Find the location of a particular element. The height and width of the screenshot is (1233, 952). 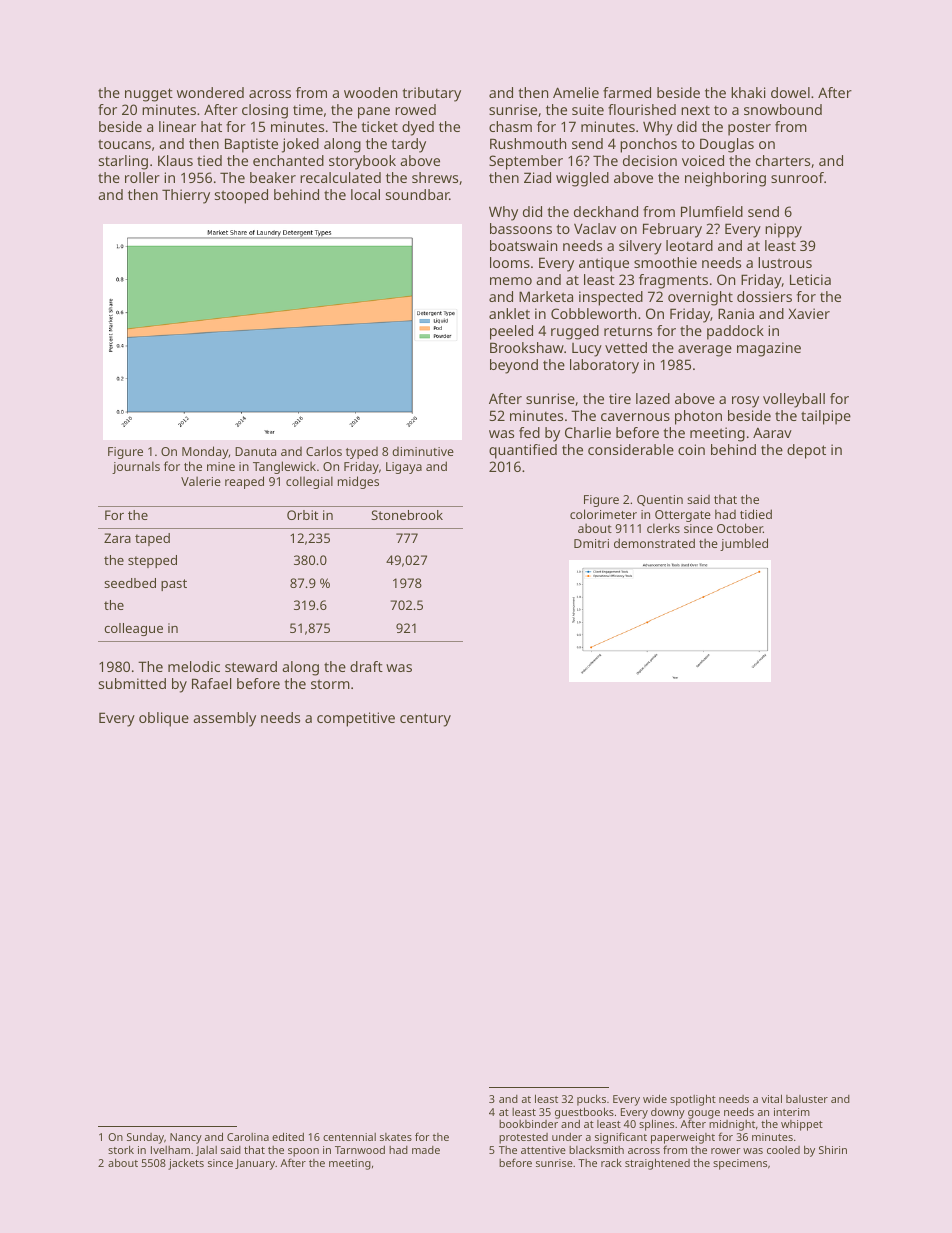

Thierry is located at coordinates (186, 196).
